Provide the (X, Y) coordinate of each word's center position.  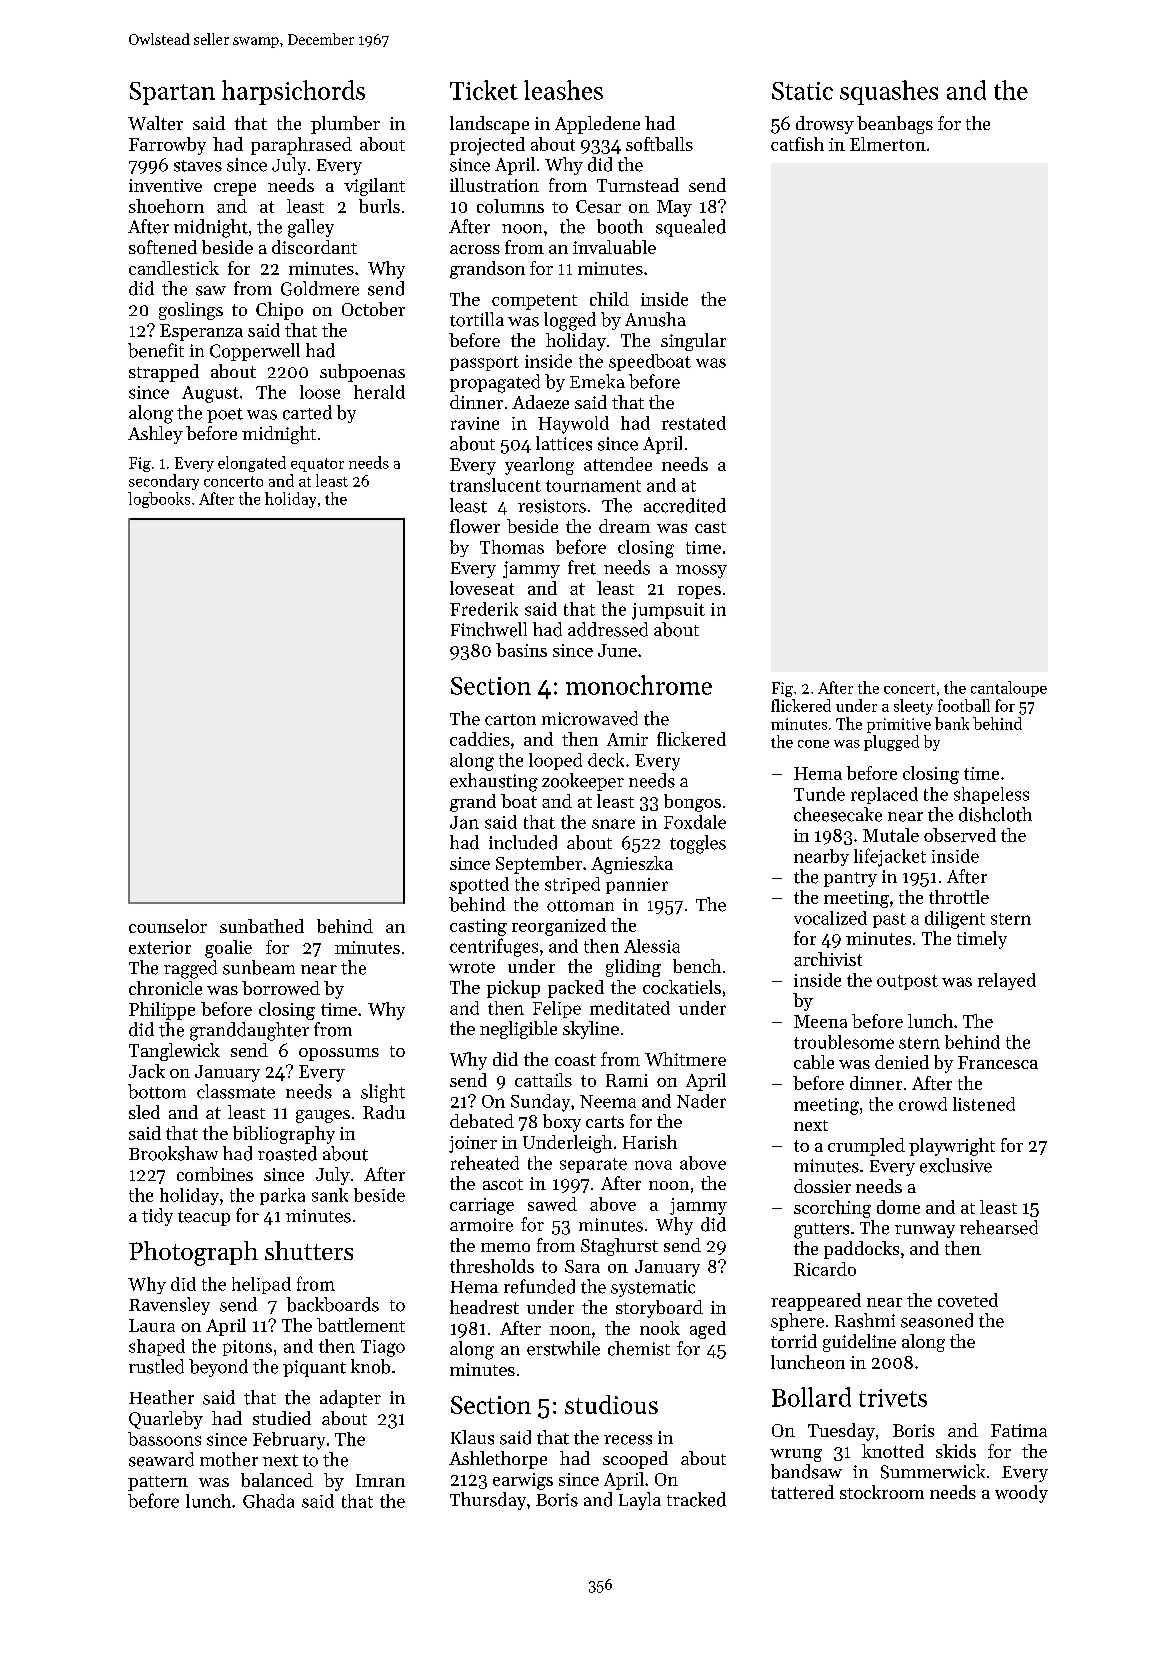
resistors (552, 506)
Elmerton (888, 144)
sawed (552, 1204)
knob (370, 1366)
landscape (489, 125)
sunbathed (262, 926)
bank (952, 723)
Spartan (172, 93)
